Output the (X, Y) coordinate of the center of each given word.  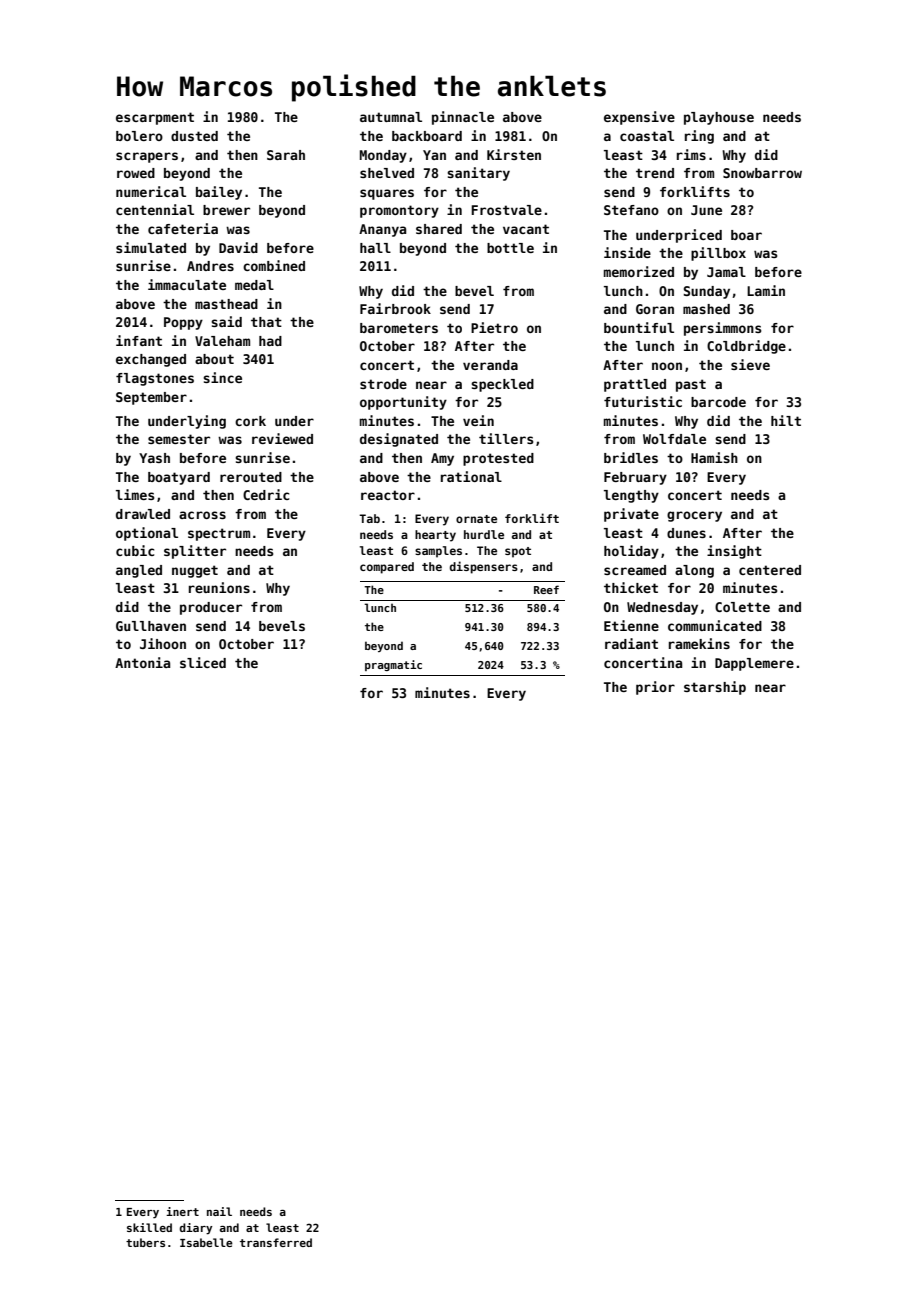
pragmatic (393, 665)
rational (471, 476)
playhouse (719, 118)
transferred (276, 1242)
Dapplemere (754, 664)
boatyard (179, 478)
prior (655, 688)
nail (219, 1211)
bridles (631, 457)
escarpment (155, 118)
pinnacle (463, 118)
